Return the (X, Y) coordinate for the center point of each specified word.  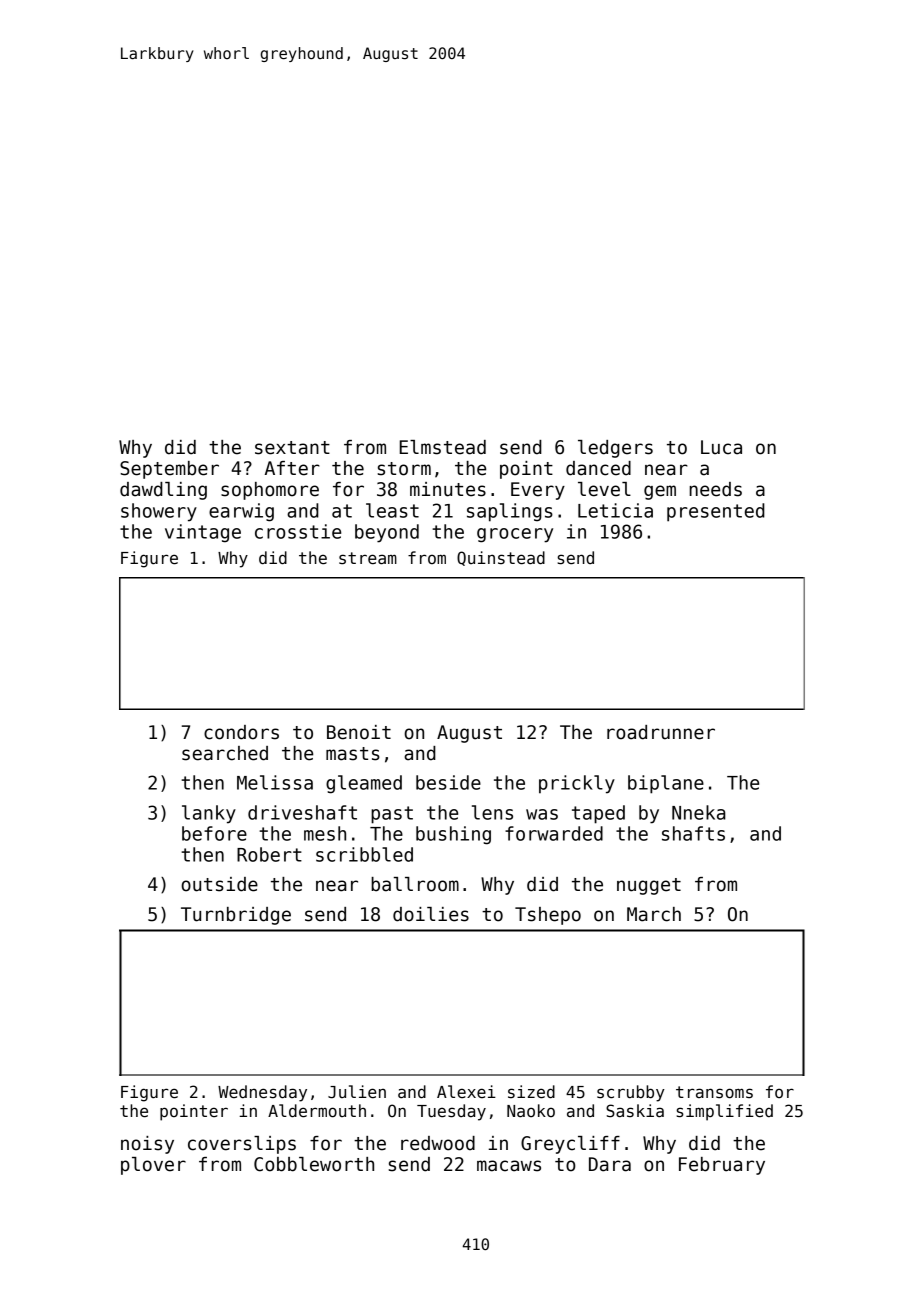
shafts (693, 833)
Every (538, 491)
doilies (431, 914)
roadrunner (661, 732)
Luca (721, 447)
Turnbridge (236, 916)
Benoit (359, 732)
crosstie (298, 531)
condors (241, 732)
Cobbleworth (314, 1164)
